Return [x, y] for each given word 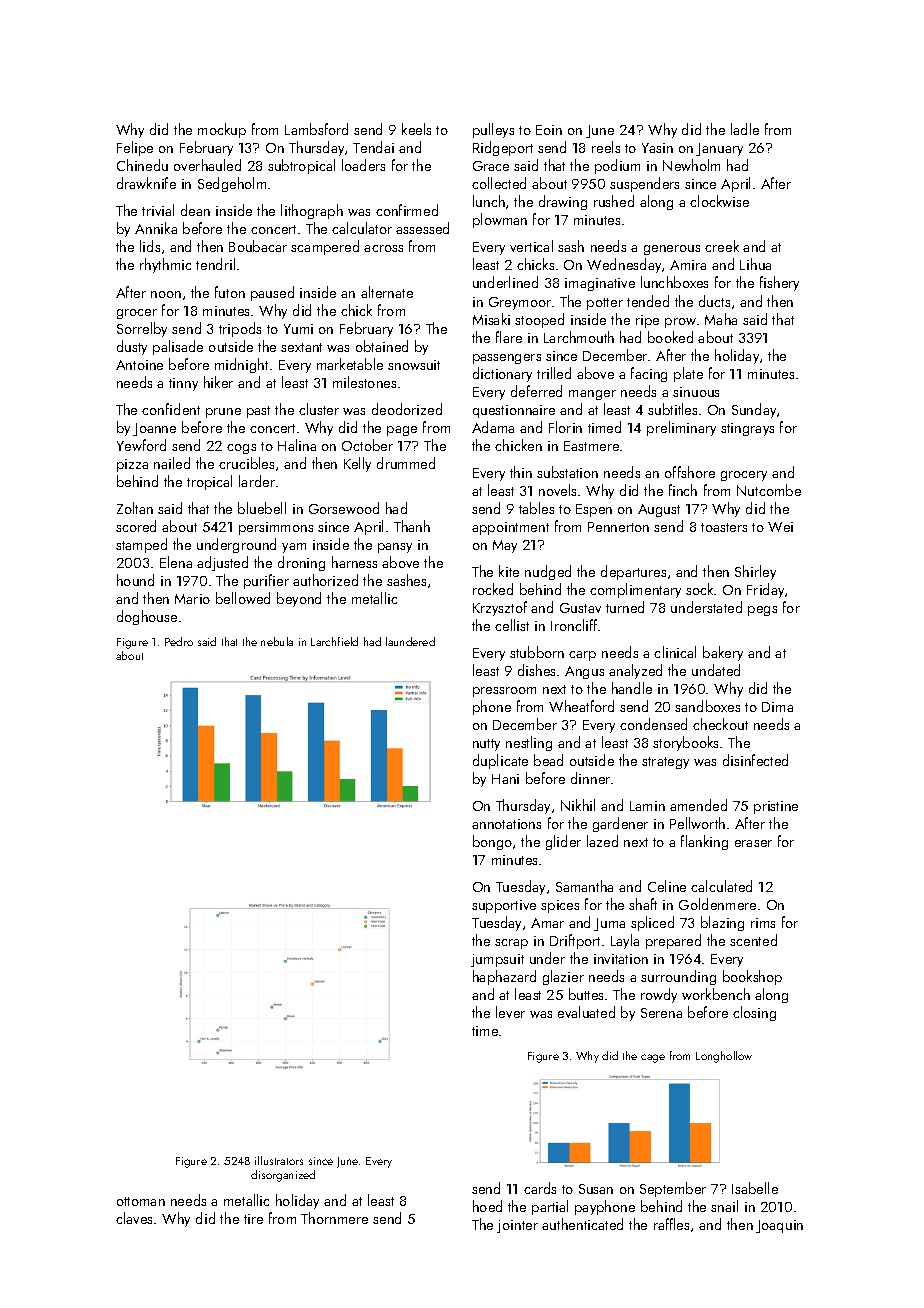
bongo [492, 842]
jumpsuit [497, 960]
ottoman [141, 1201]
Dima [777, 707]
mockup [222, 130]
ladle [745, 129]
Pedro [179, 641]
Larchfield [334, 641]
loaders [363, 165]
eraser [753, 843]
